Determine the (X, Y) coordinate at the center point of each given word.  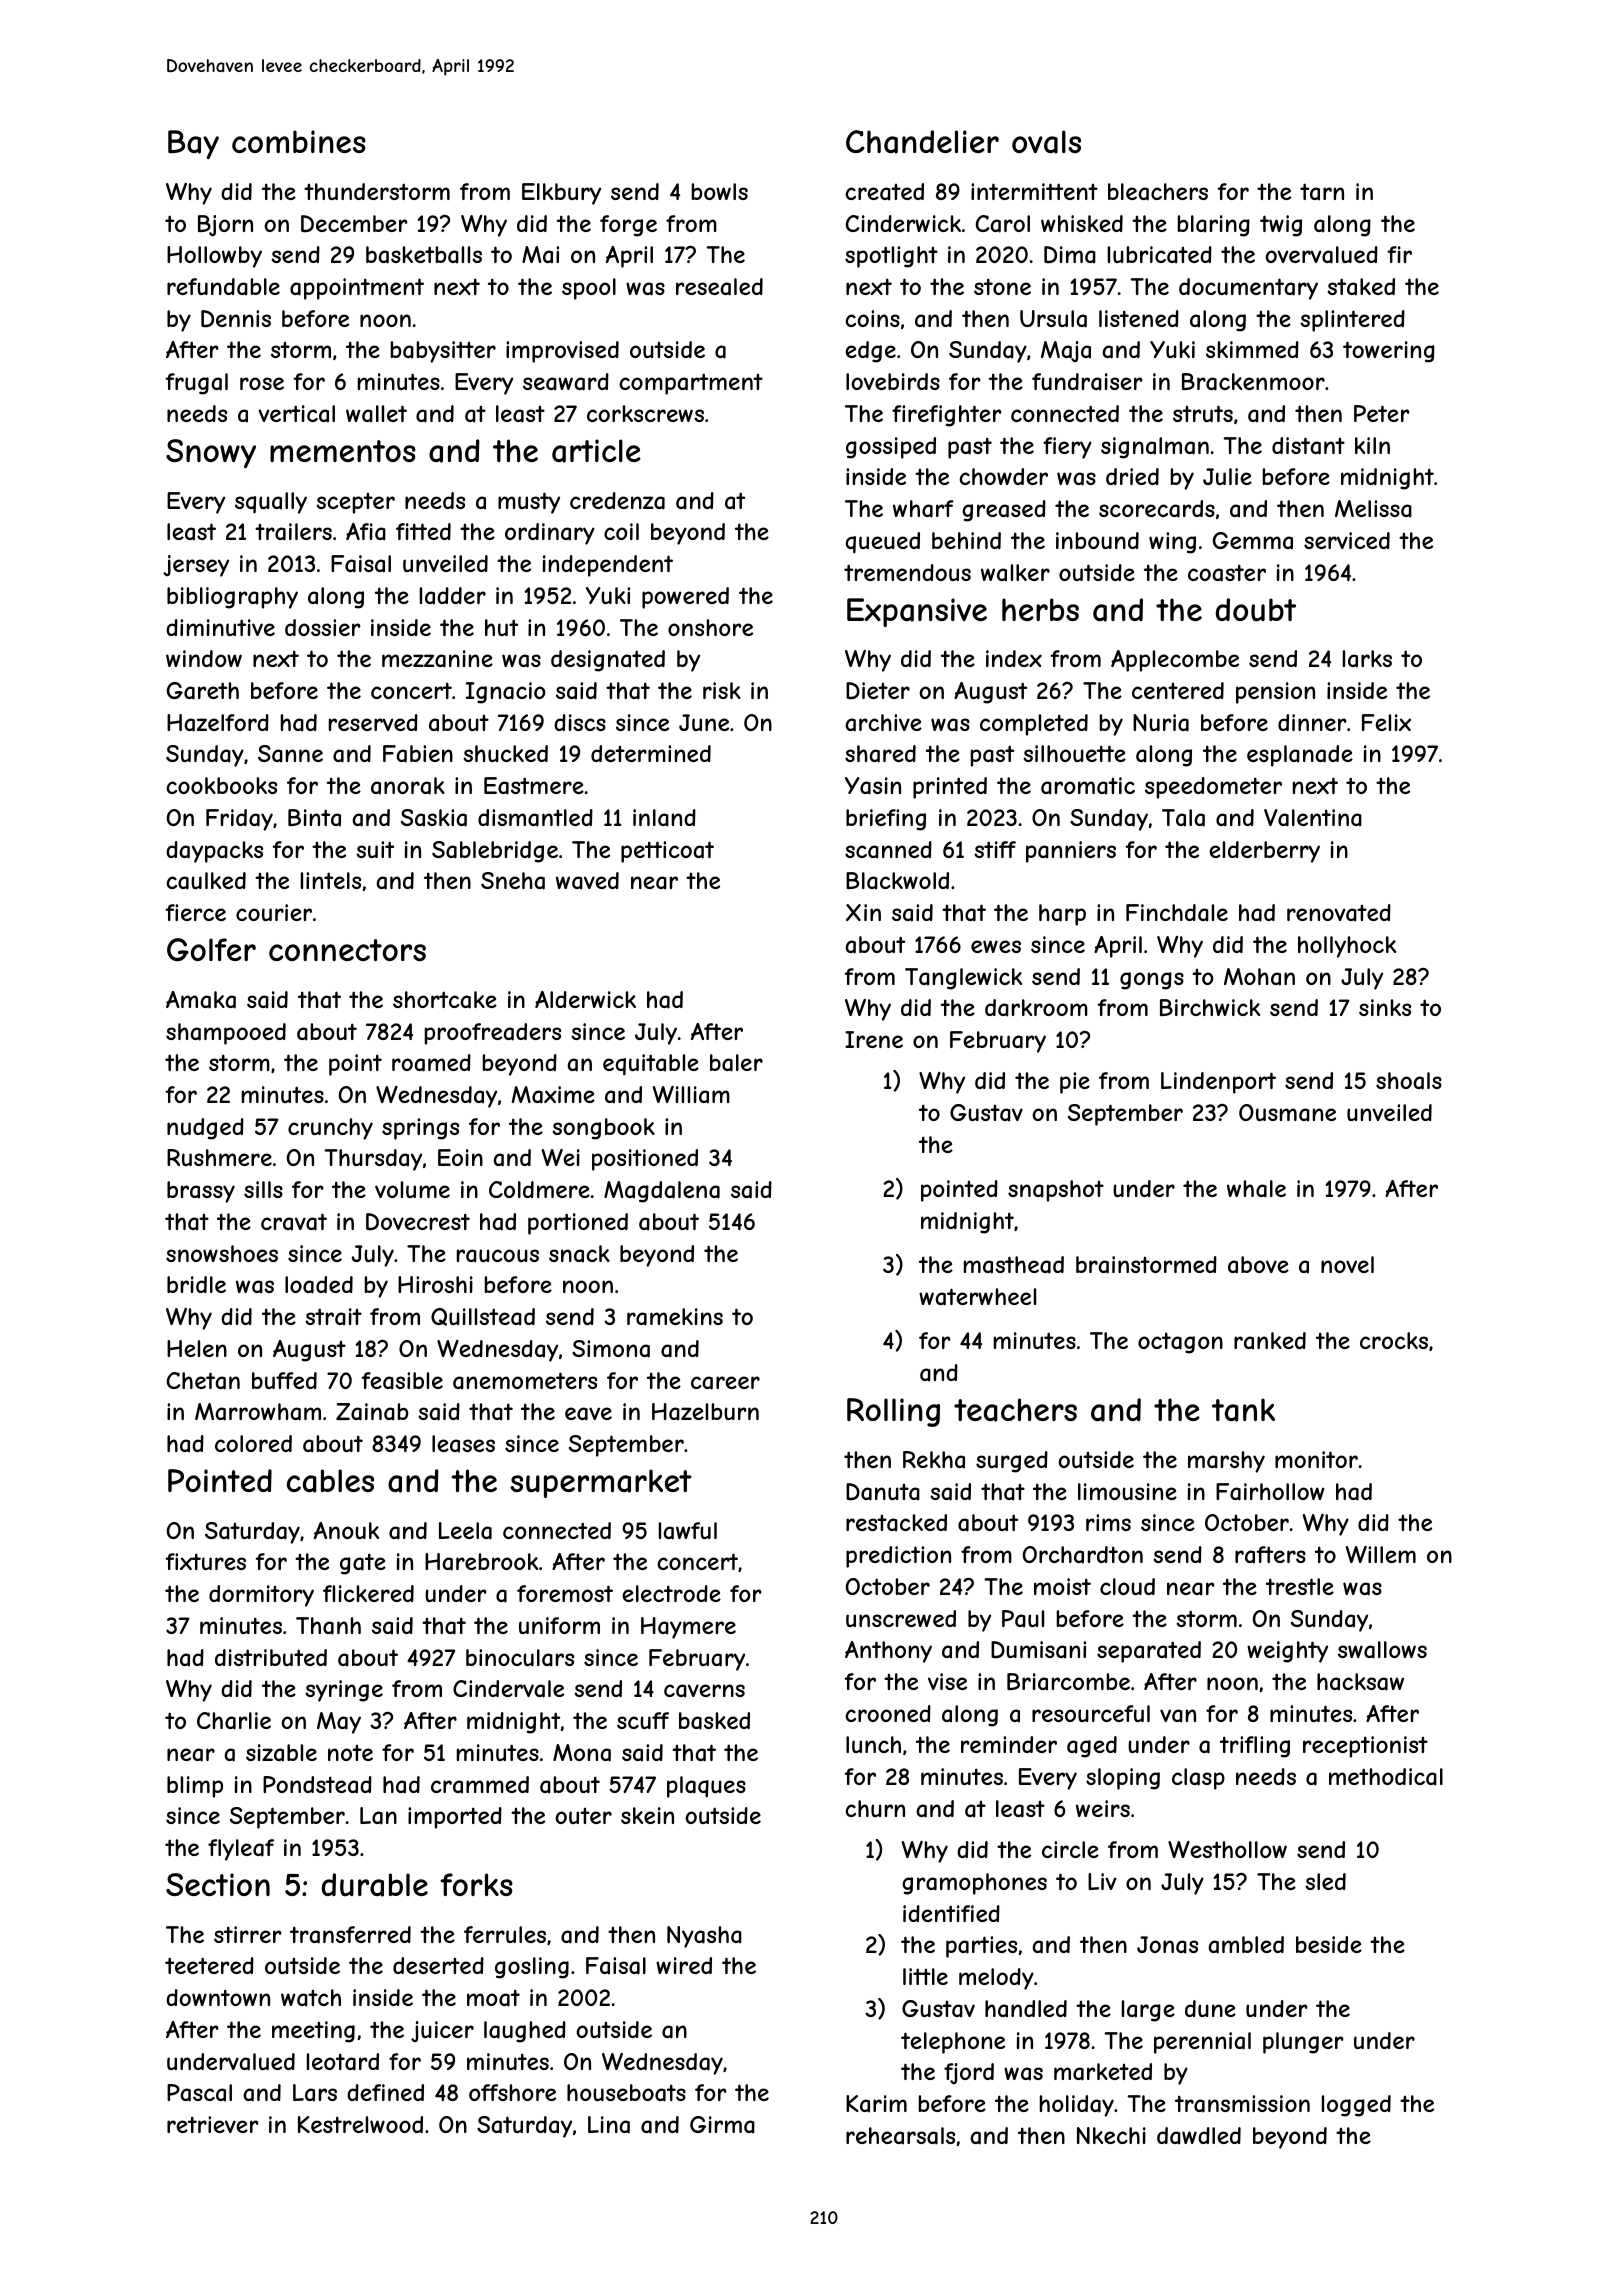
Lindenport (1218, 1083)
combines (299, 141)
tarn (1322, 192)
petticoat (667, 852)
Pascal (199, 2093)
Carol (1003, 224)
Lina (609, 2125)
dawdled (1199, 2136)
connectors (347, 950)
